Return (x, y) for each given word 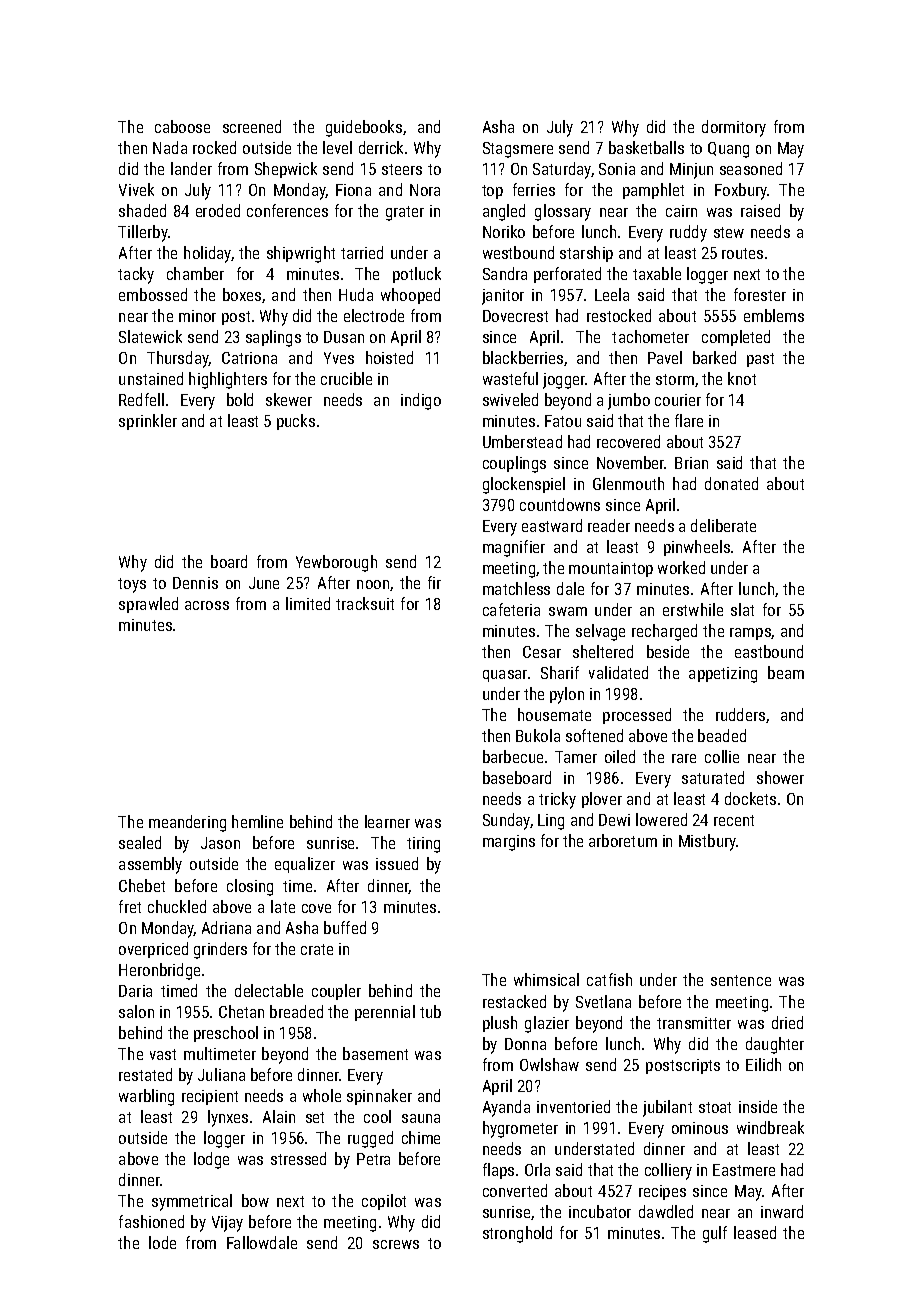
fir (434, 582)
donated (731, 483)
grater (405, 213)
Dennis (195, 583)
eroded (218, 210)
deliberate (723, 525)
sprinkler (148, 422)
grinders (220, 950)
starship (586, 254)
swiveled (510, 399)
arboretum (623, 840)
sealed (140, 842)
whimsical (546, 979)
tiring (423, 845)
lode (162, 1242)
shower (780, 777)
